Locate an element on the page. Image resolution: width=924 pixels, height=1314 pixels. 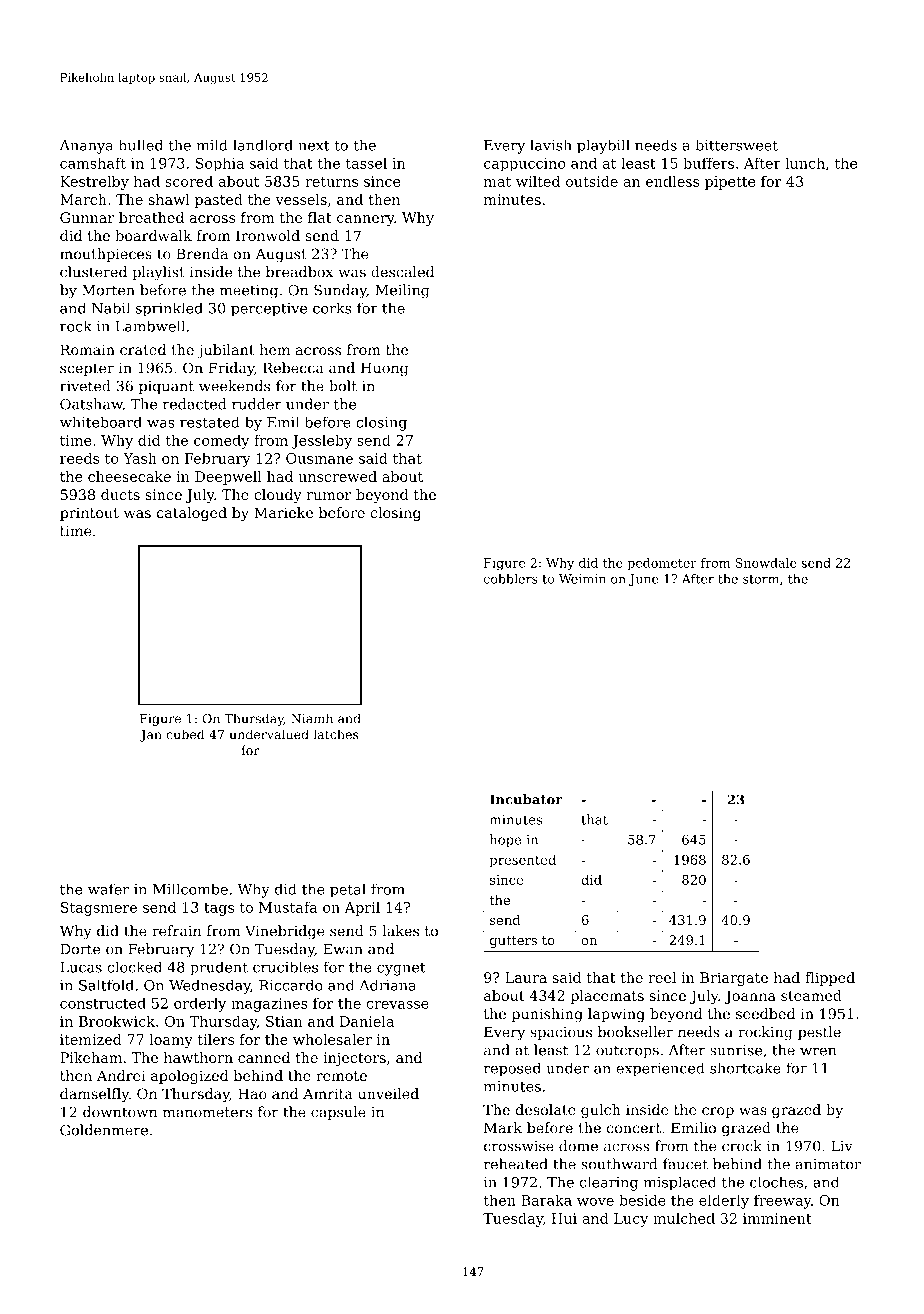
Weimin is located at coordinates (582, 579).
